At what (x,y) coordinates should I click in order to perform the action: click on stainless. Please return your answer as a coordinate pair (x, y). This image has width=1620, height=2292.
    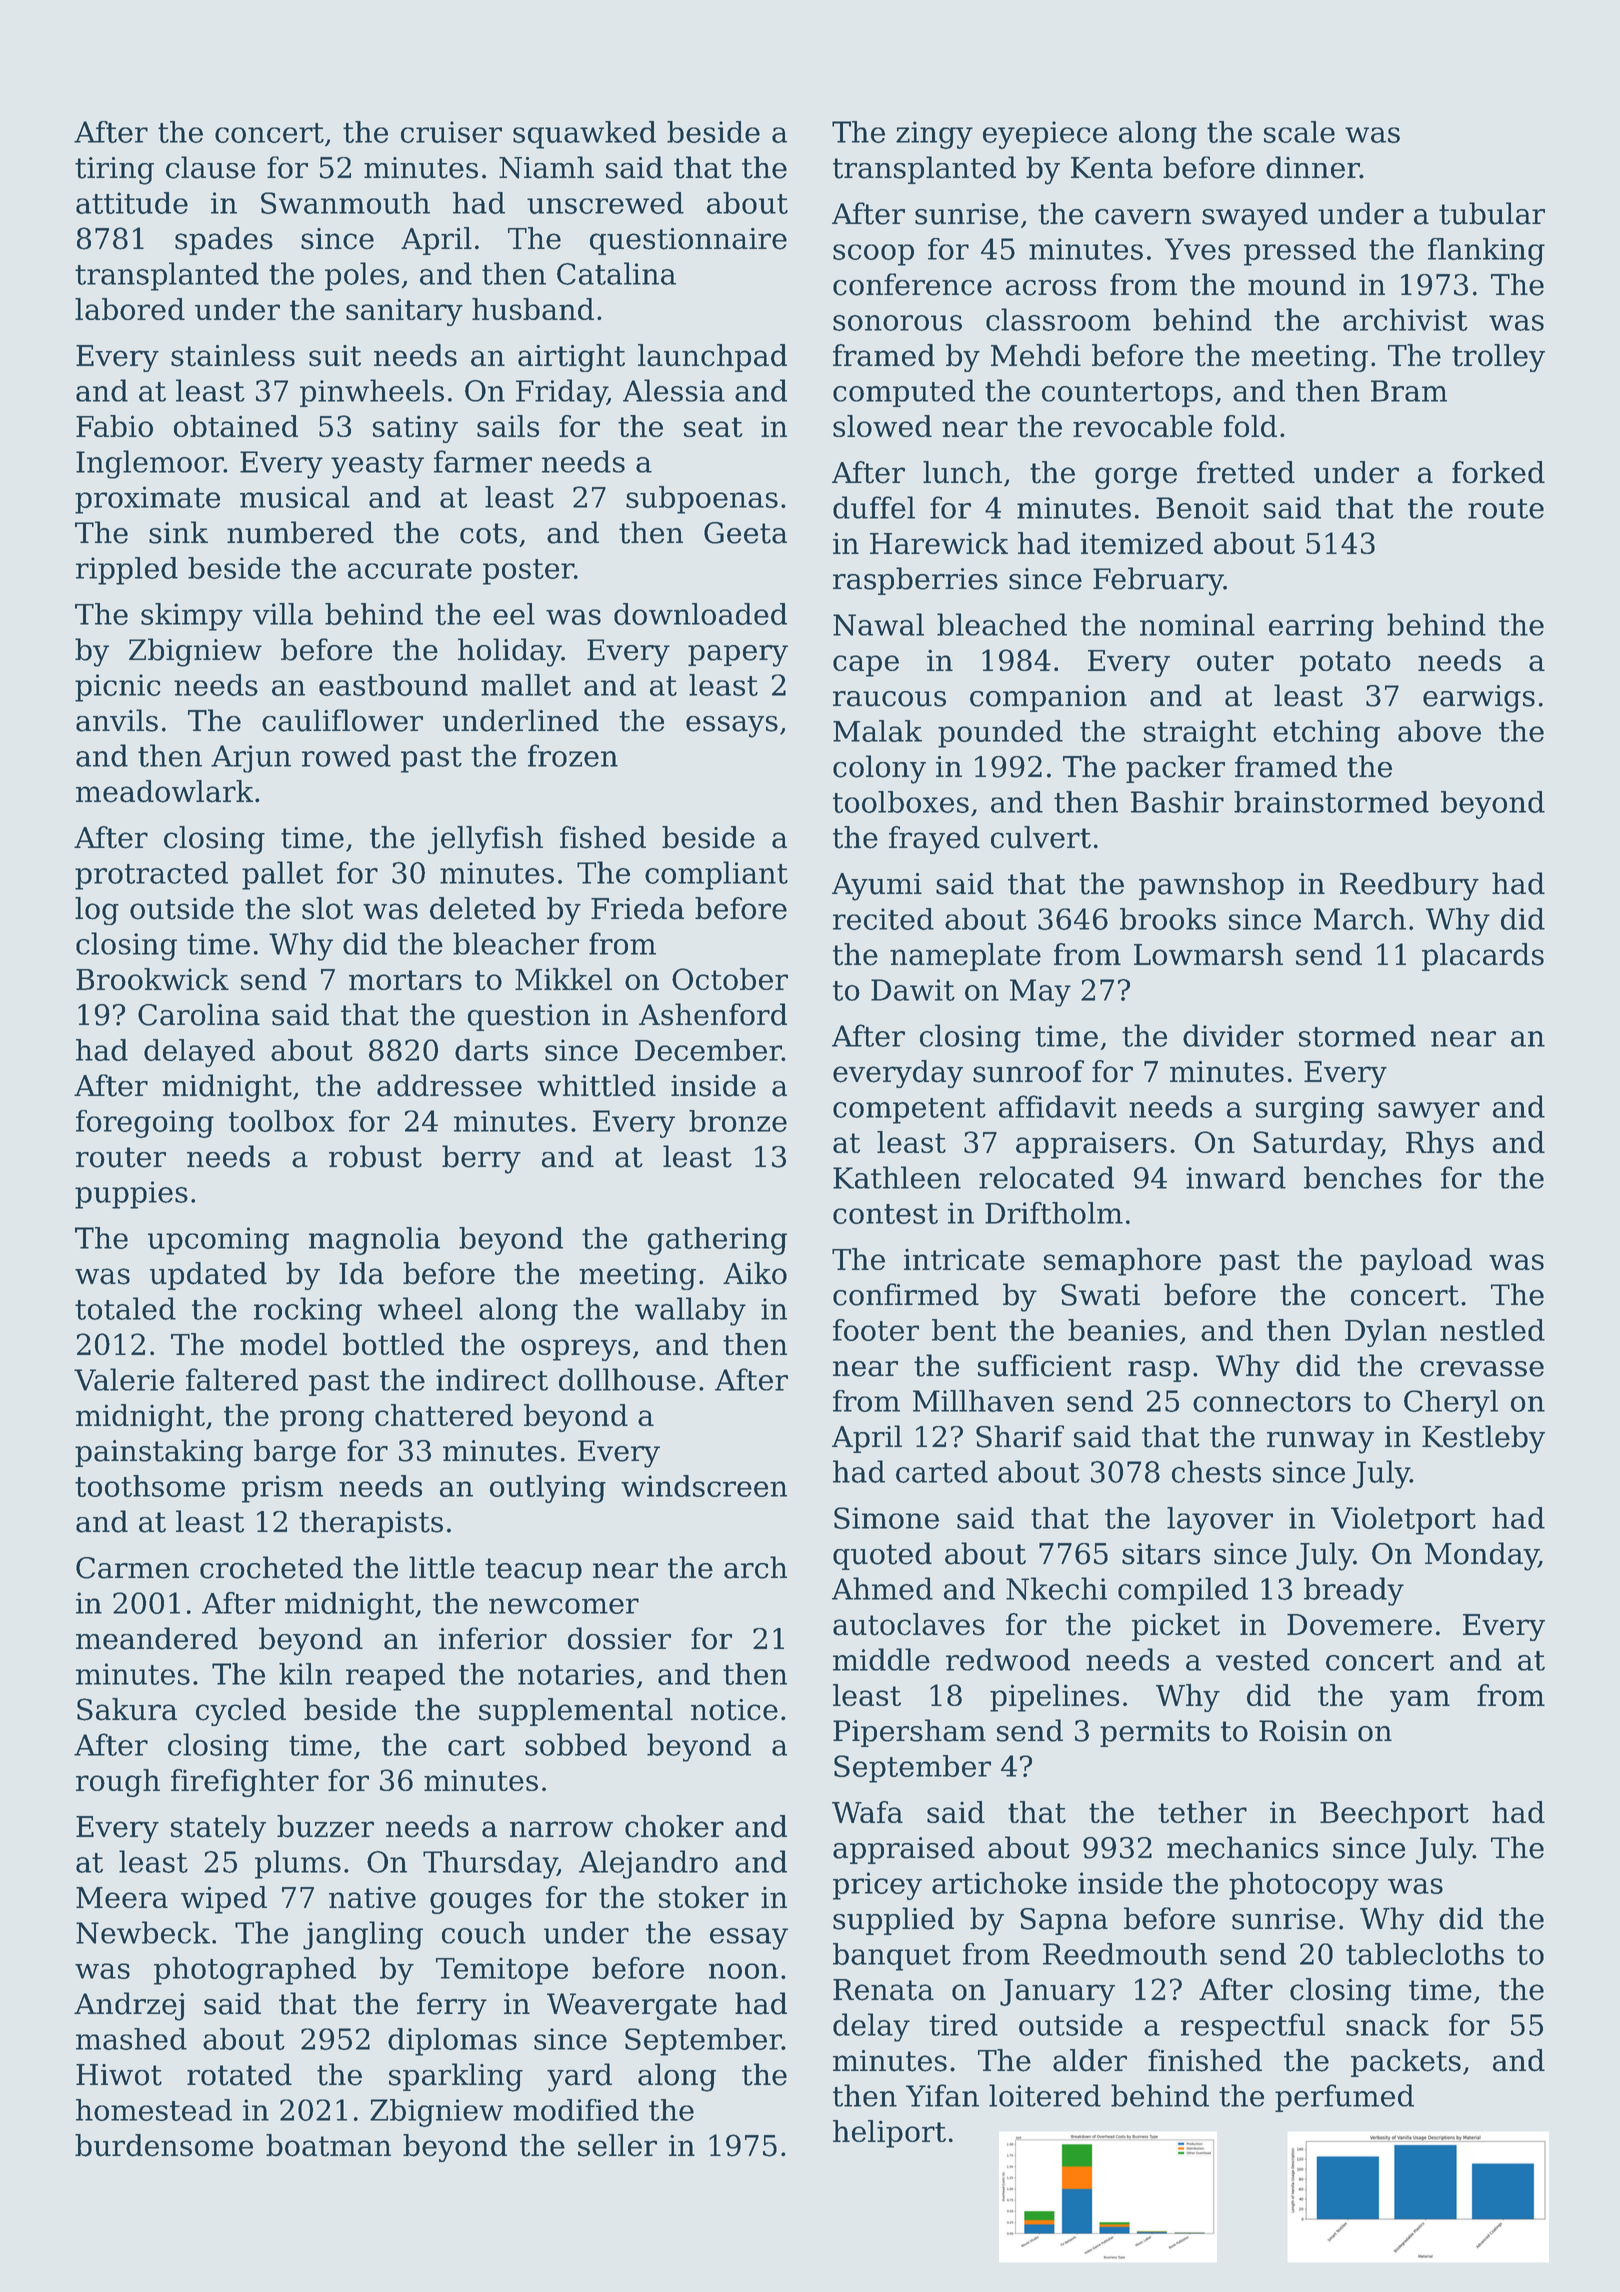
    Looking at the image, I should click on (233, 355).
